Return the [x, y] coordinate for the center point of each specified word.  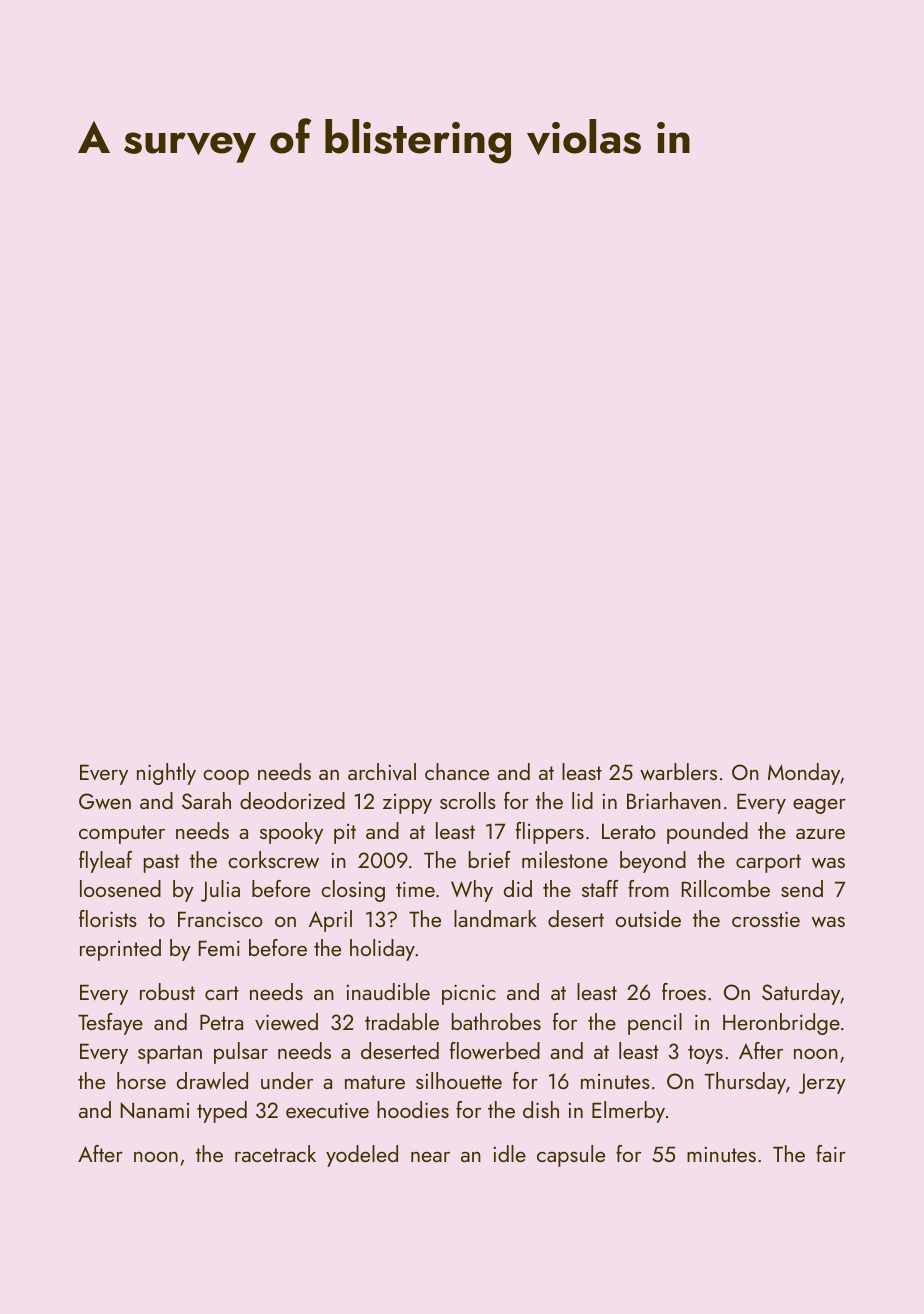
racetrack [275, 1153]
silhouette [459, 1080]
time [415, 889]
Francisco [220, 919]
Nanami [154, 1110]
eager [819, 806]
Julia [220, 891]
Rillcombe [725, 888]
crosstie [766, 919]
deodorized [292, 800]
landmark [495, 918]
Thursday [745, 1083]
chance [457, 771]
